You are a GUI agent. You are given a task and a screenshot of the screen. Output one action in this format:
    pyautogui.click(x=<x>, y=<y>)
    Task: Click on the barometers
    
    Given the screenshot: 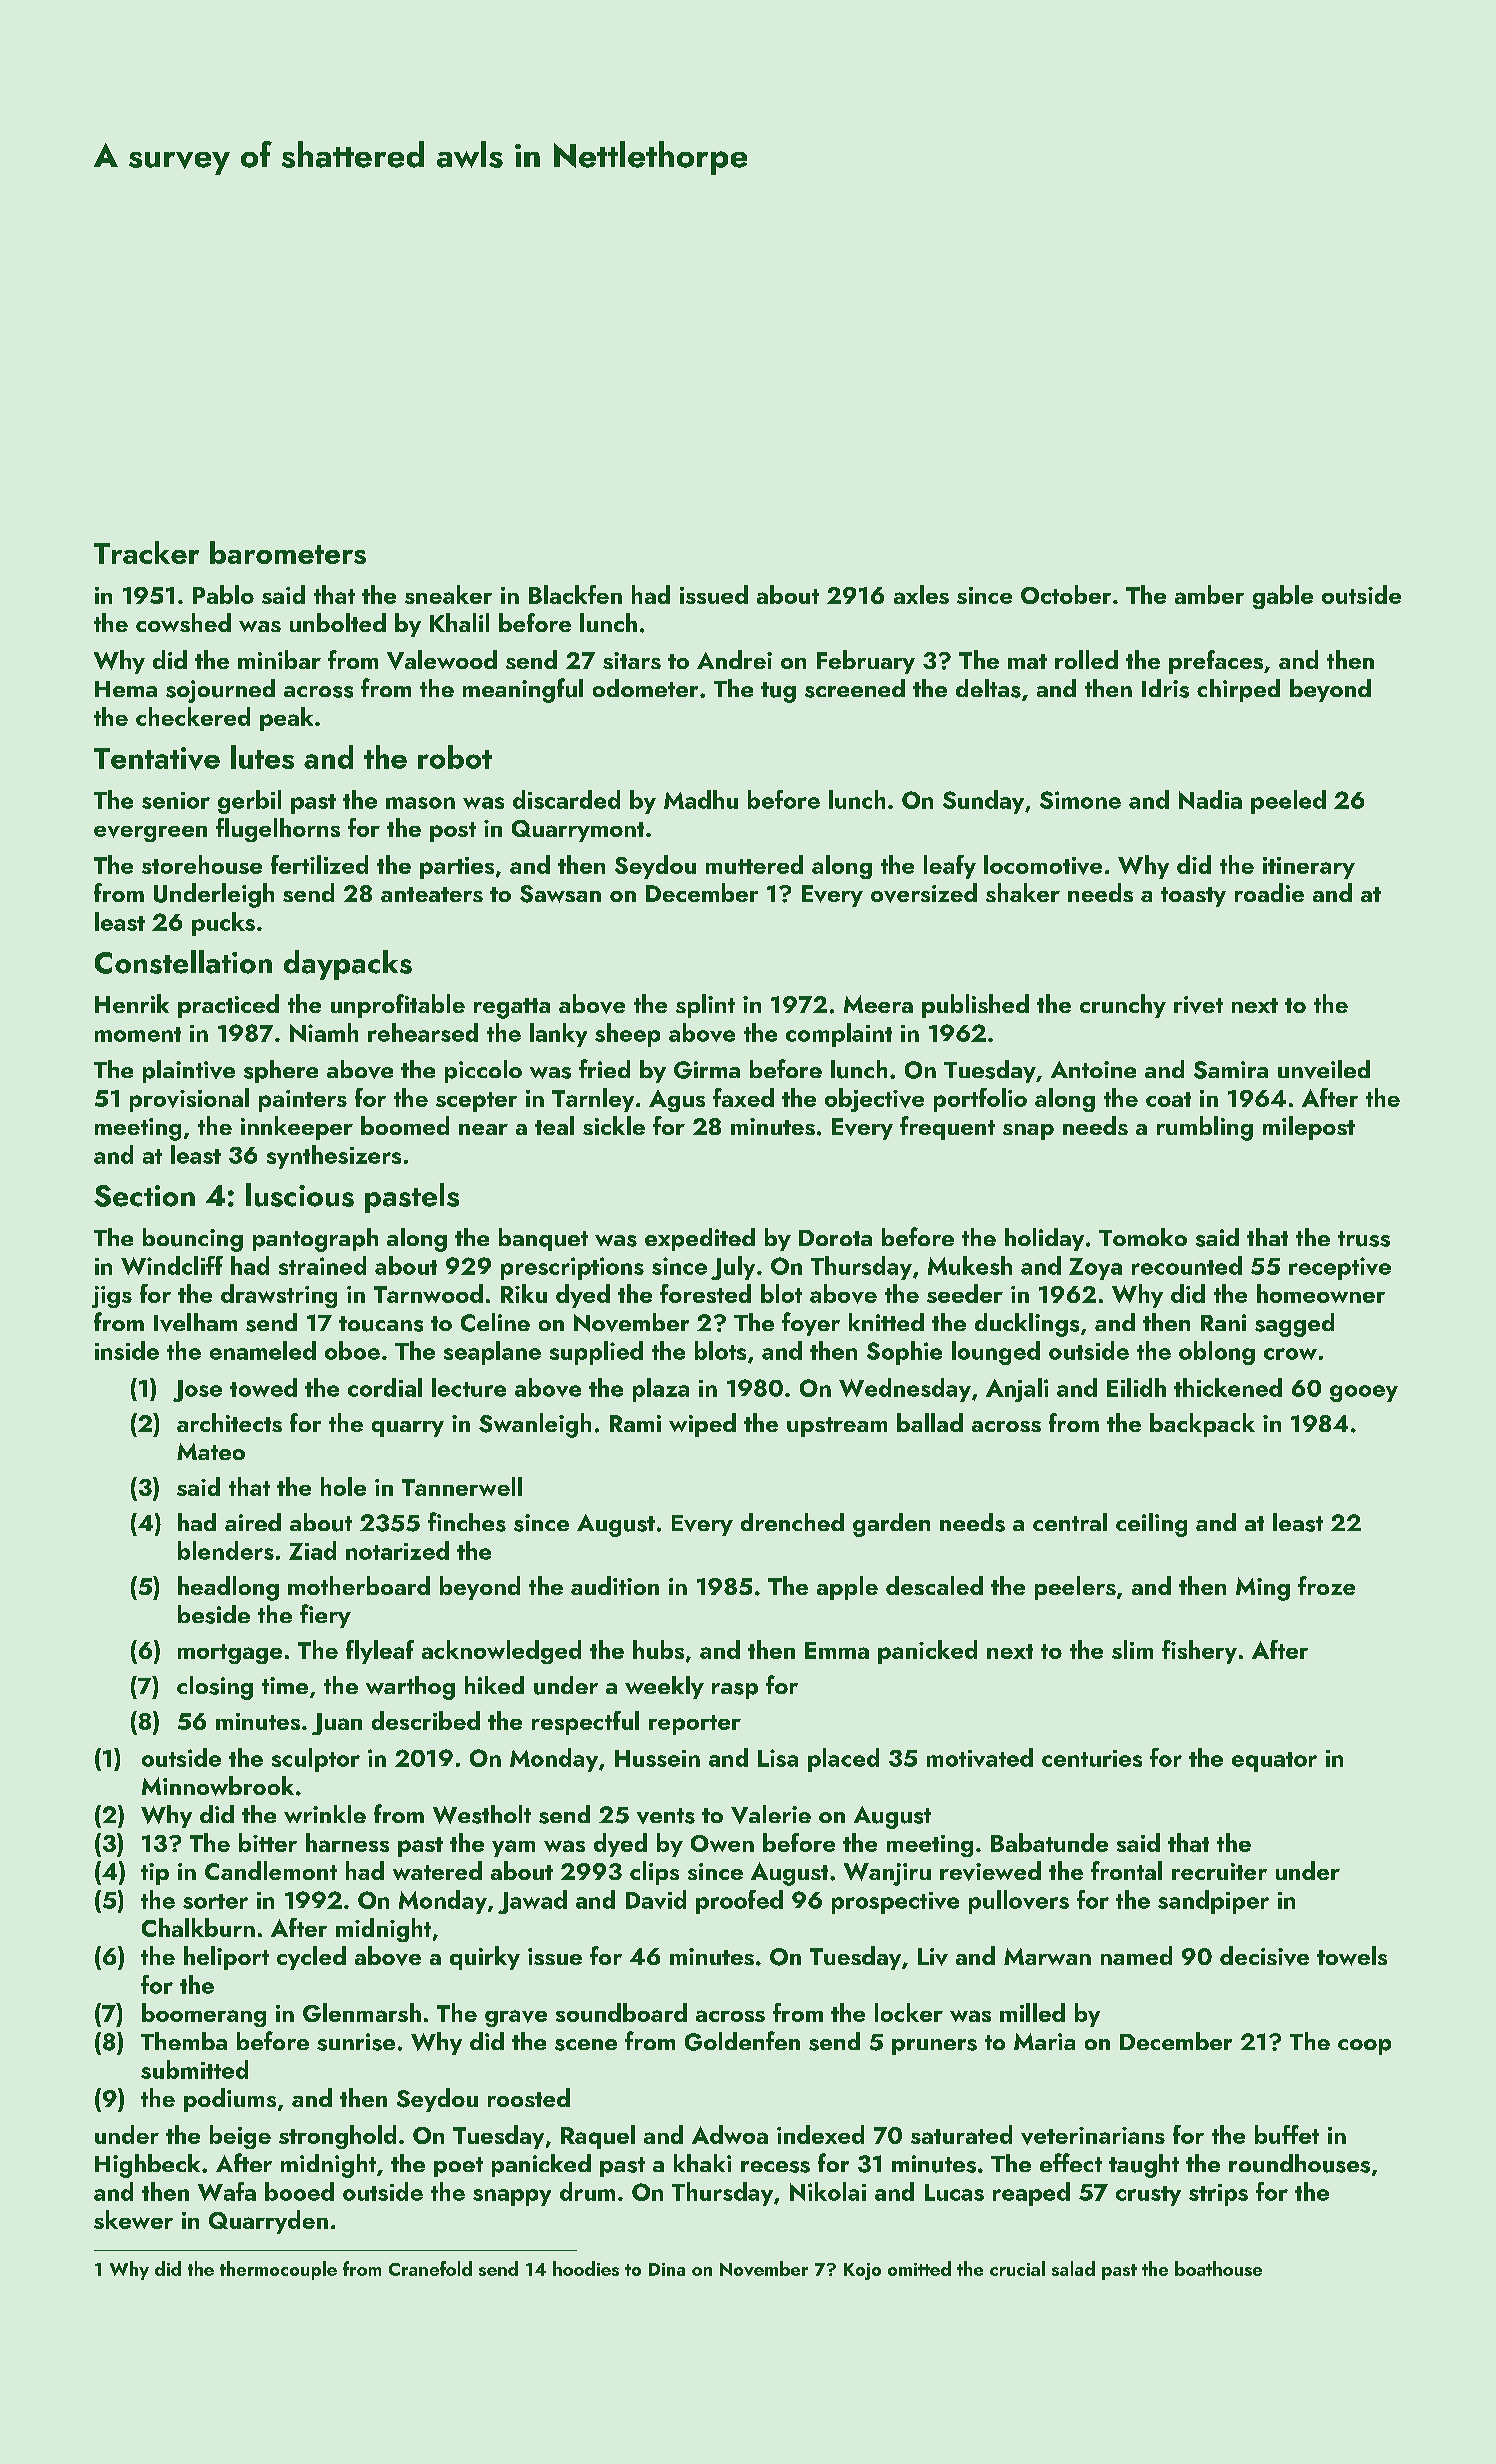 What is the action you would take?
    pyautogui.click(x=288, y=552)
